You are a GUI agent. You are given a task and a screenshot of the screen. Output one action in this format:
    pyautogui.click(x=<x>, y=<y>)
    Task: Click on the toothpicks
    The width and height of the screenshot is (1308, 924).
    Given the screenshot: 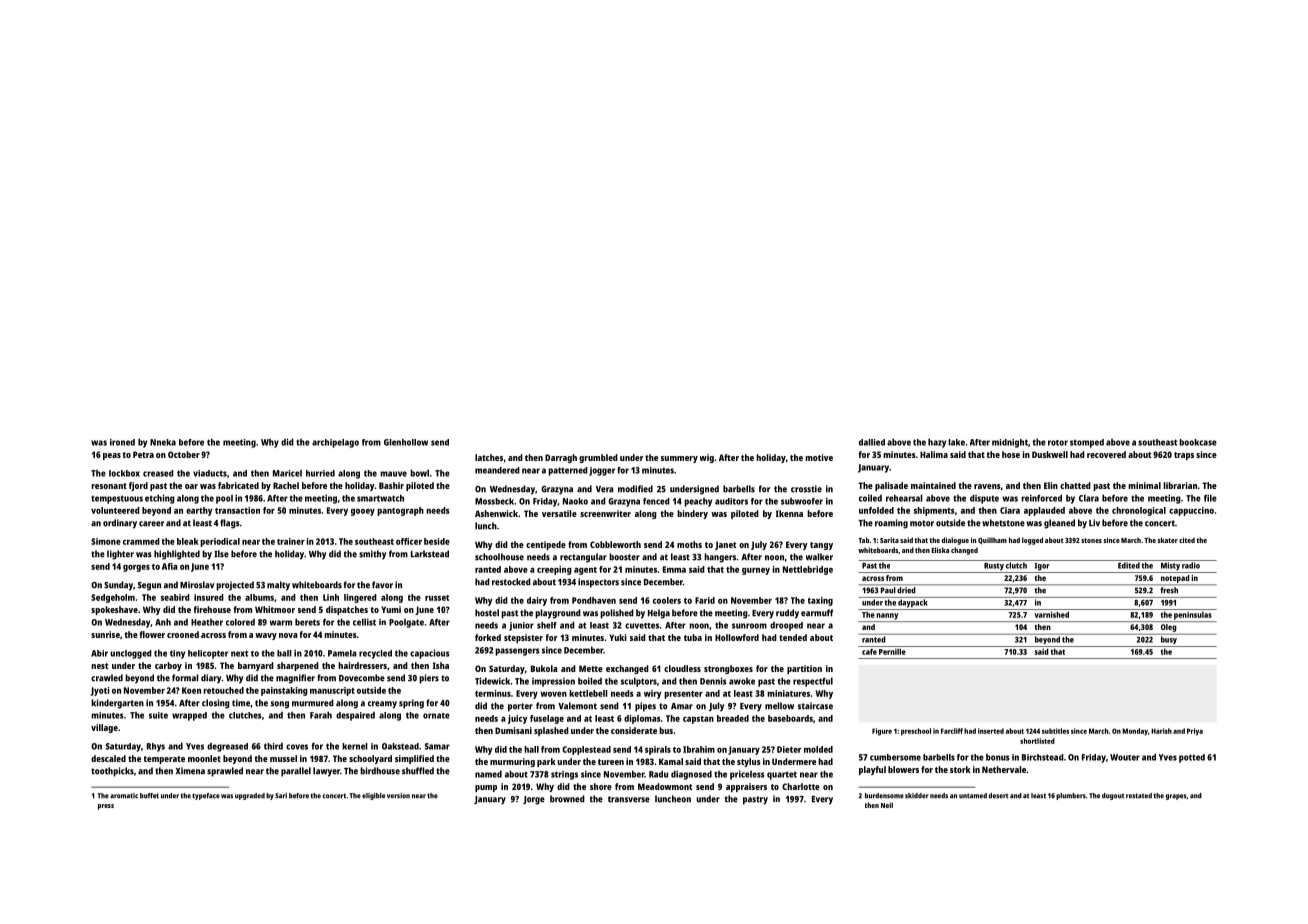 What is the action you would take?
    pyautogui.click(x=112, y=772)
